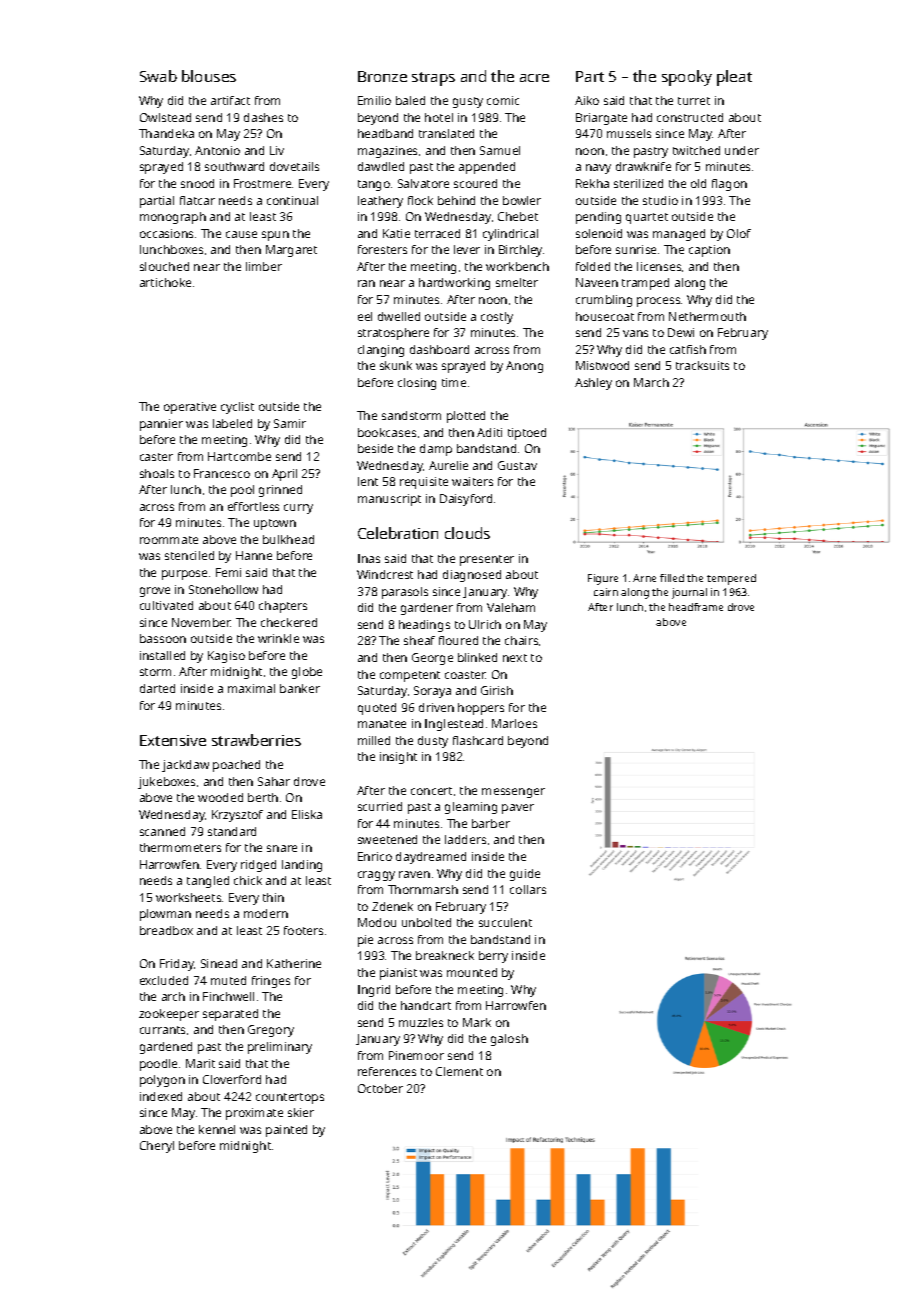  I want to click on daydreamed, so click(431, 858).
